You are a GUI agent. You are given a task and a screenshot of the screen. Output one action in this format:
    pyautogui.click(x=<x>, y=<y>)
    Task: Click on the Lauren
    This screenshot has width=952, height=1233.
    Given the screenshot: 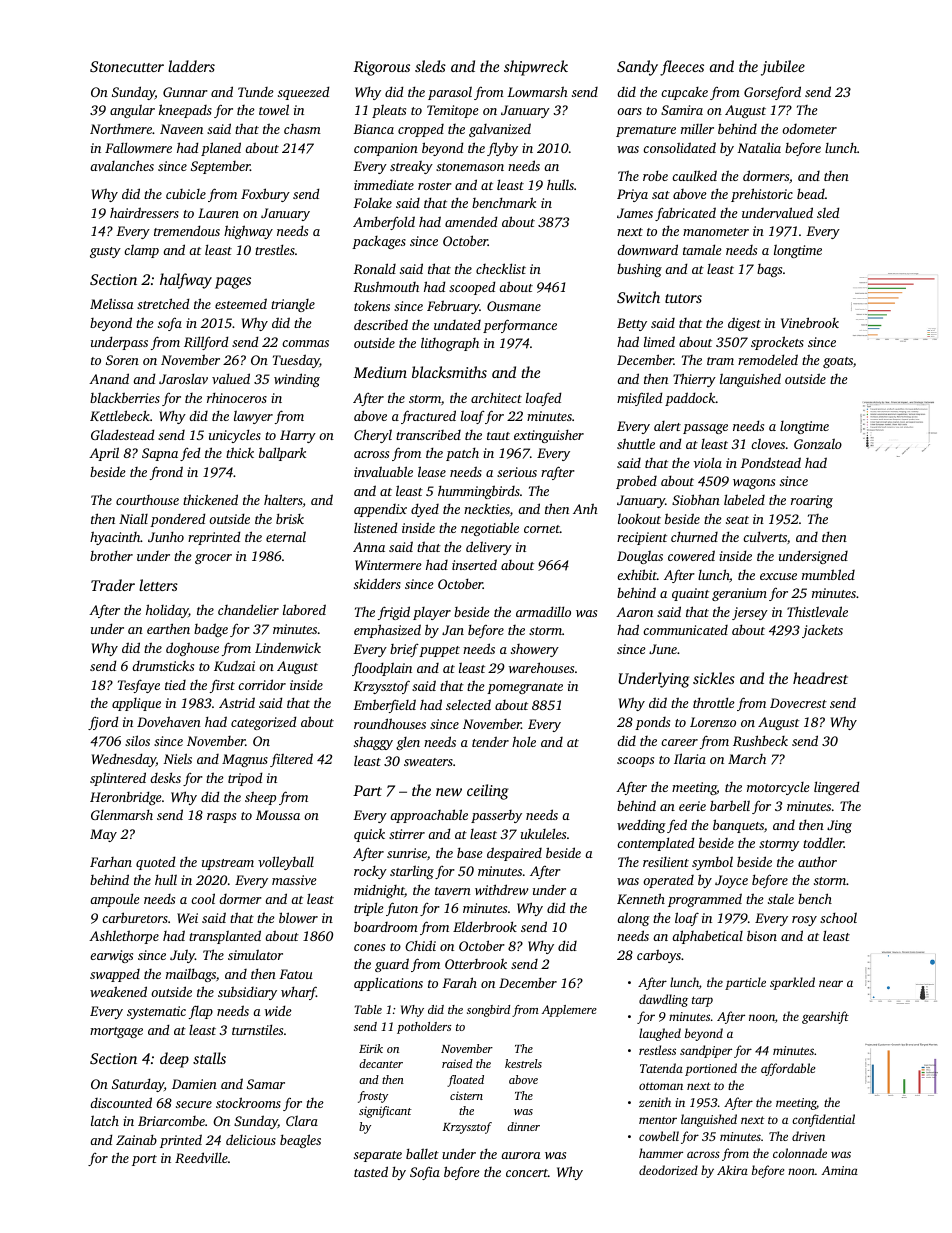 What is the action you would take?
    pyautogui.click(x=218, y=213)
